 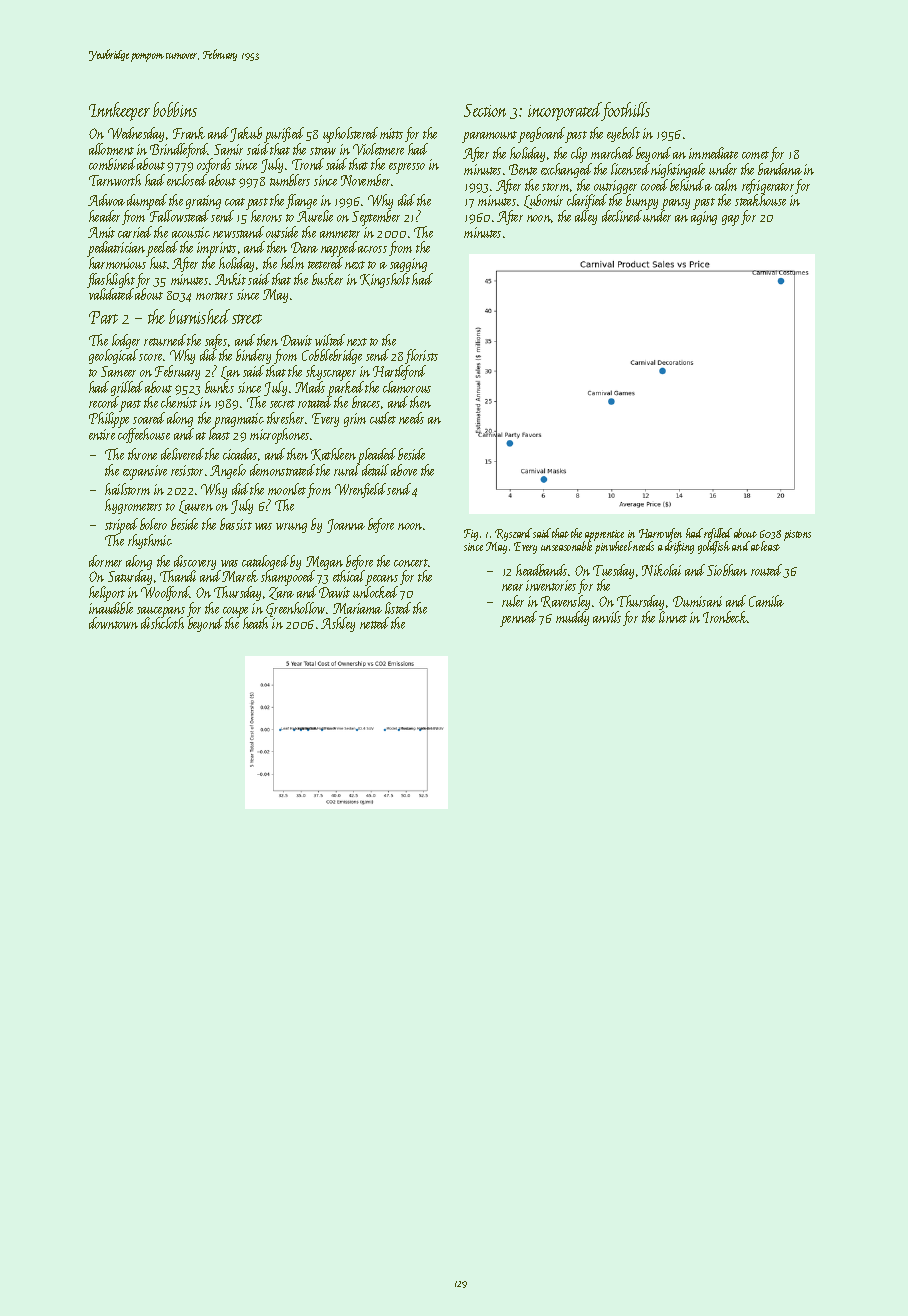 What do you see at coordinates (266, 216) in the screenshot?
I see `herons` at bounding box center [266, 216].
